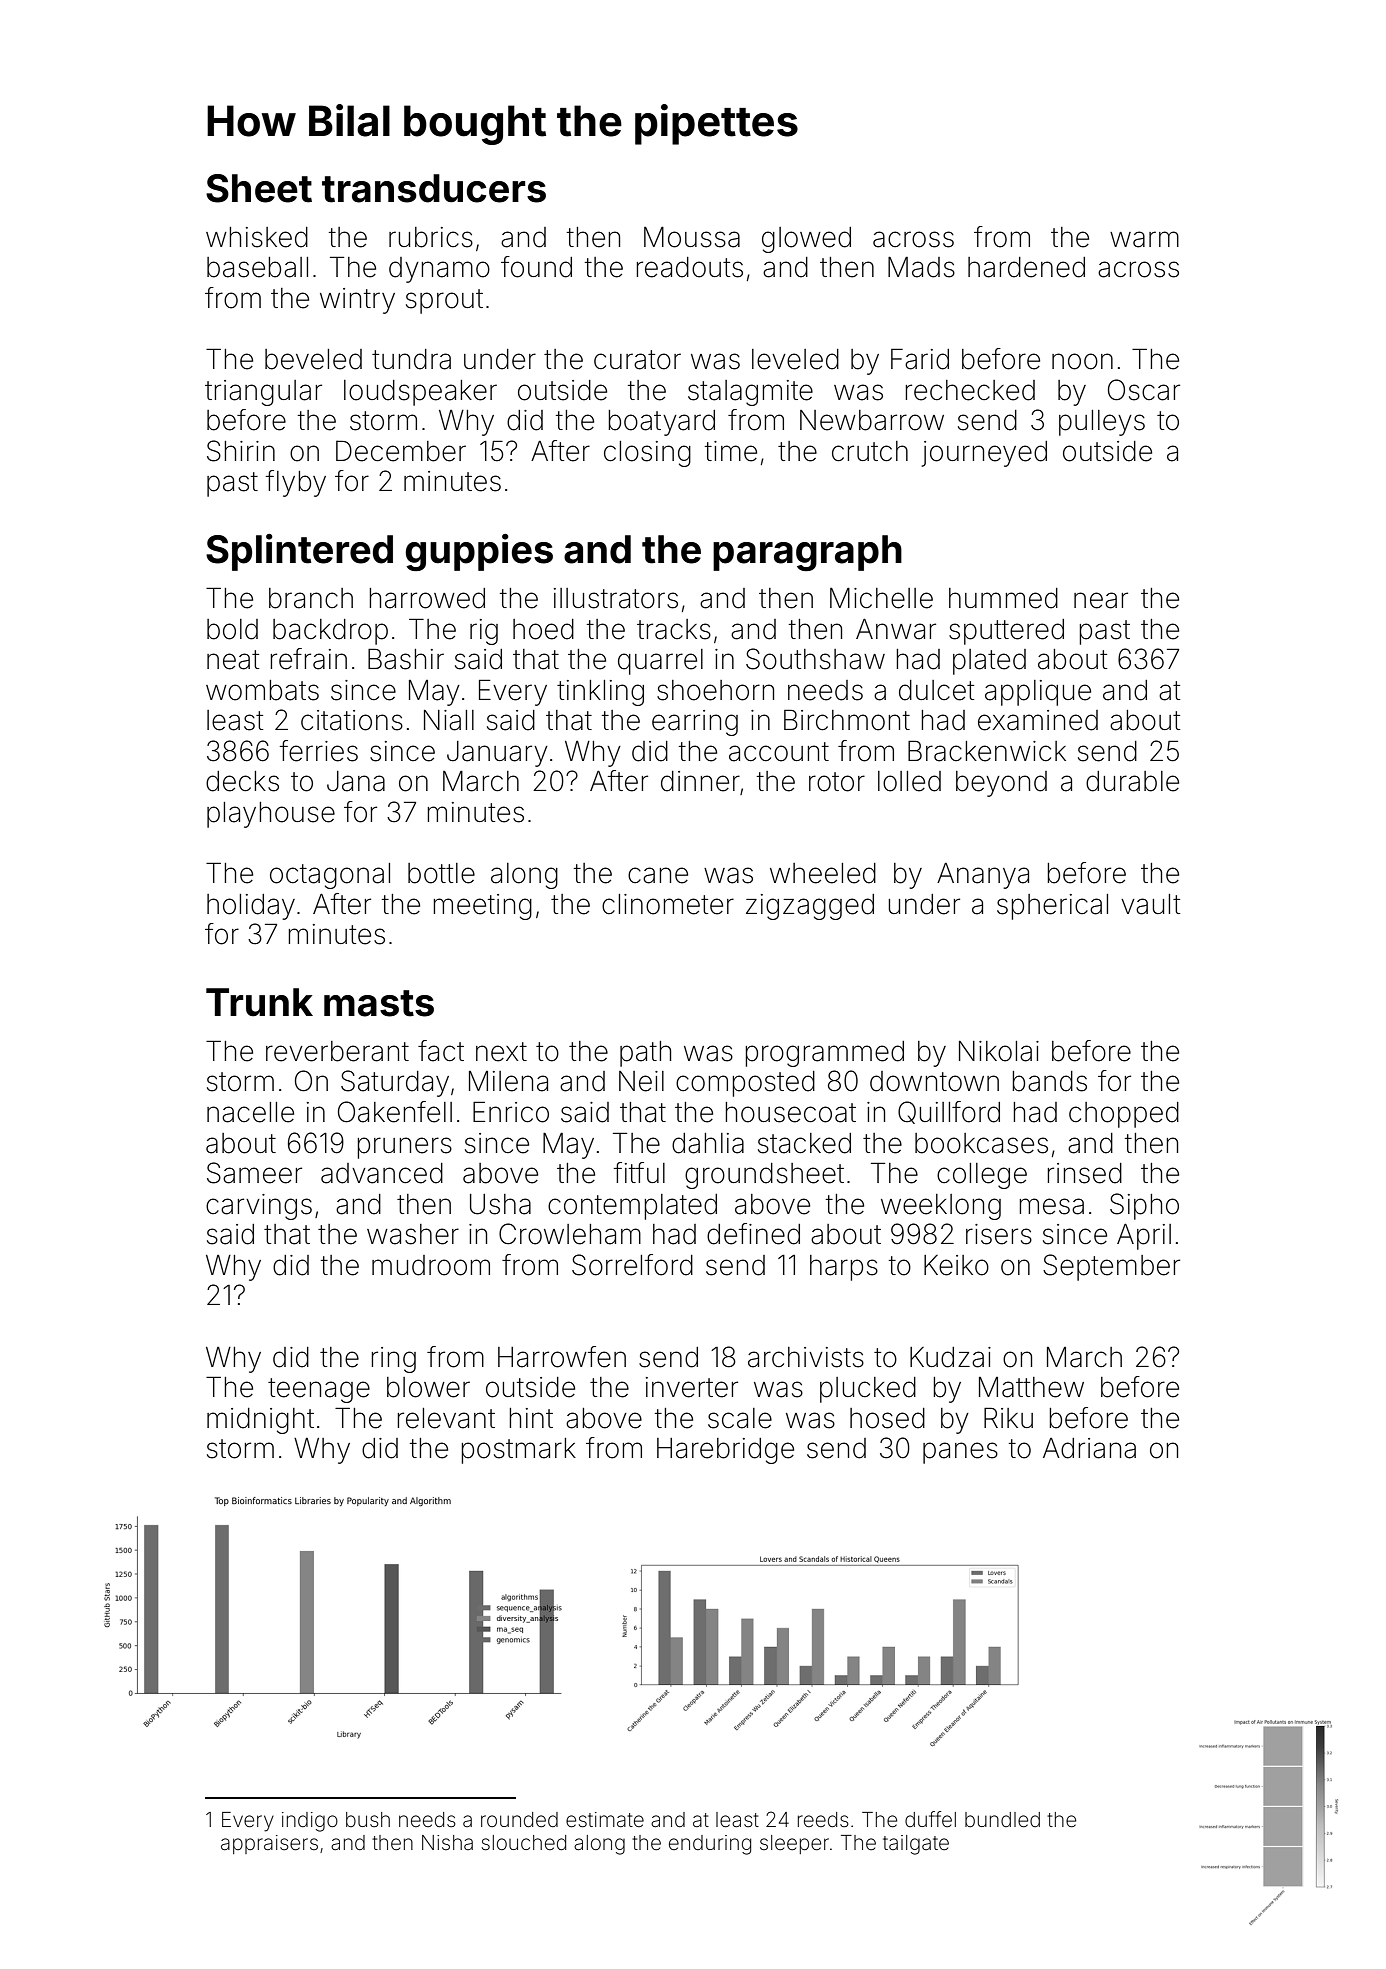  Describe the element at coordinates (257, 237) in the document. I see `whisked` at that location.
